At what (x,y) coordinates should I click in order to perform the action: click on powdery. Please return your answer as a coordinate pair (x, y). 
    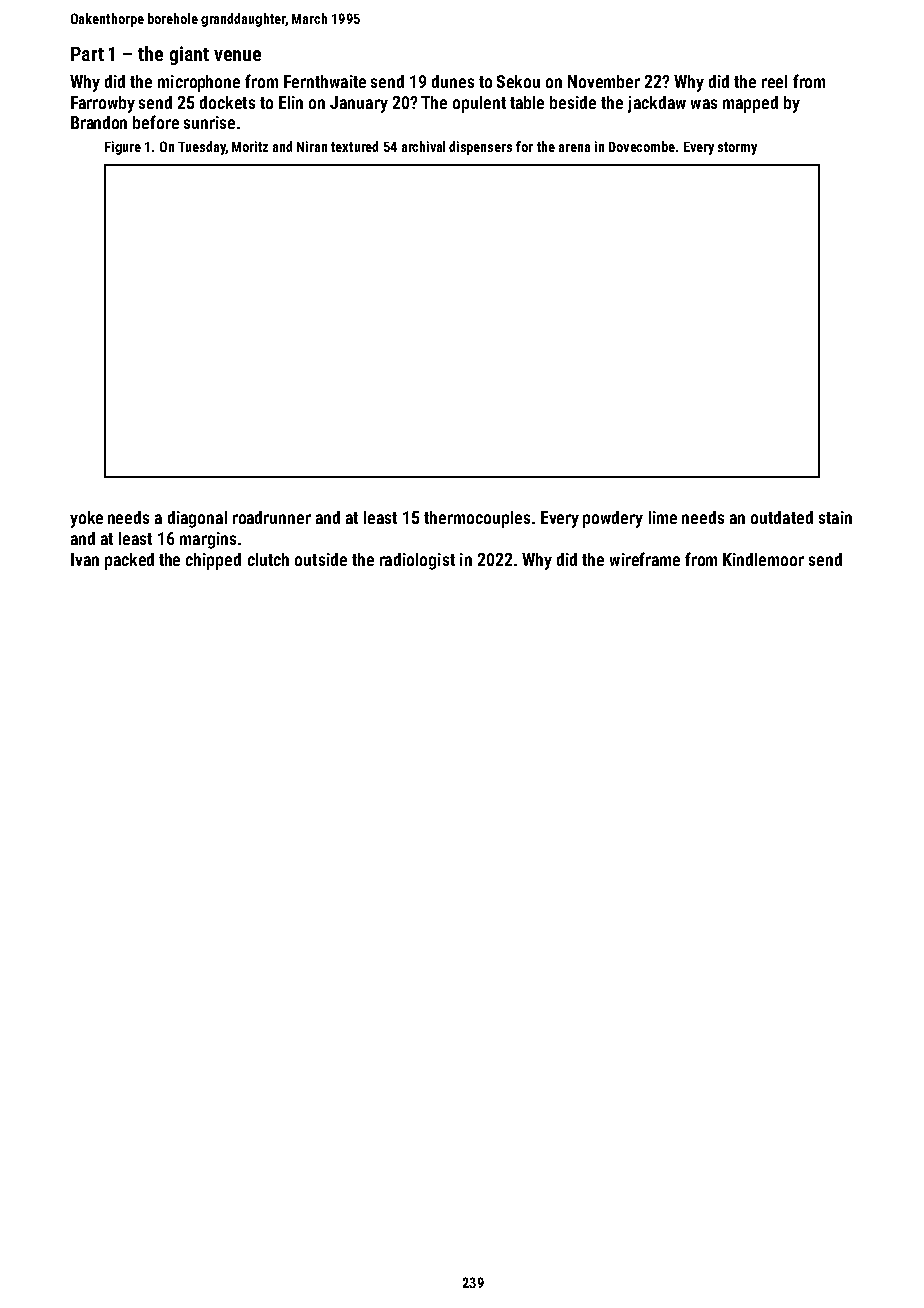
    Looking at the image, I should click on (613, 519).
